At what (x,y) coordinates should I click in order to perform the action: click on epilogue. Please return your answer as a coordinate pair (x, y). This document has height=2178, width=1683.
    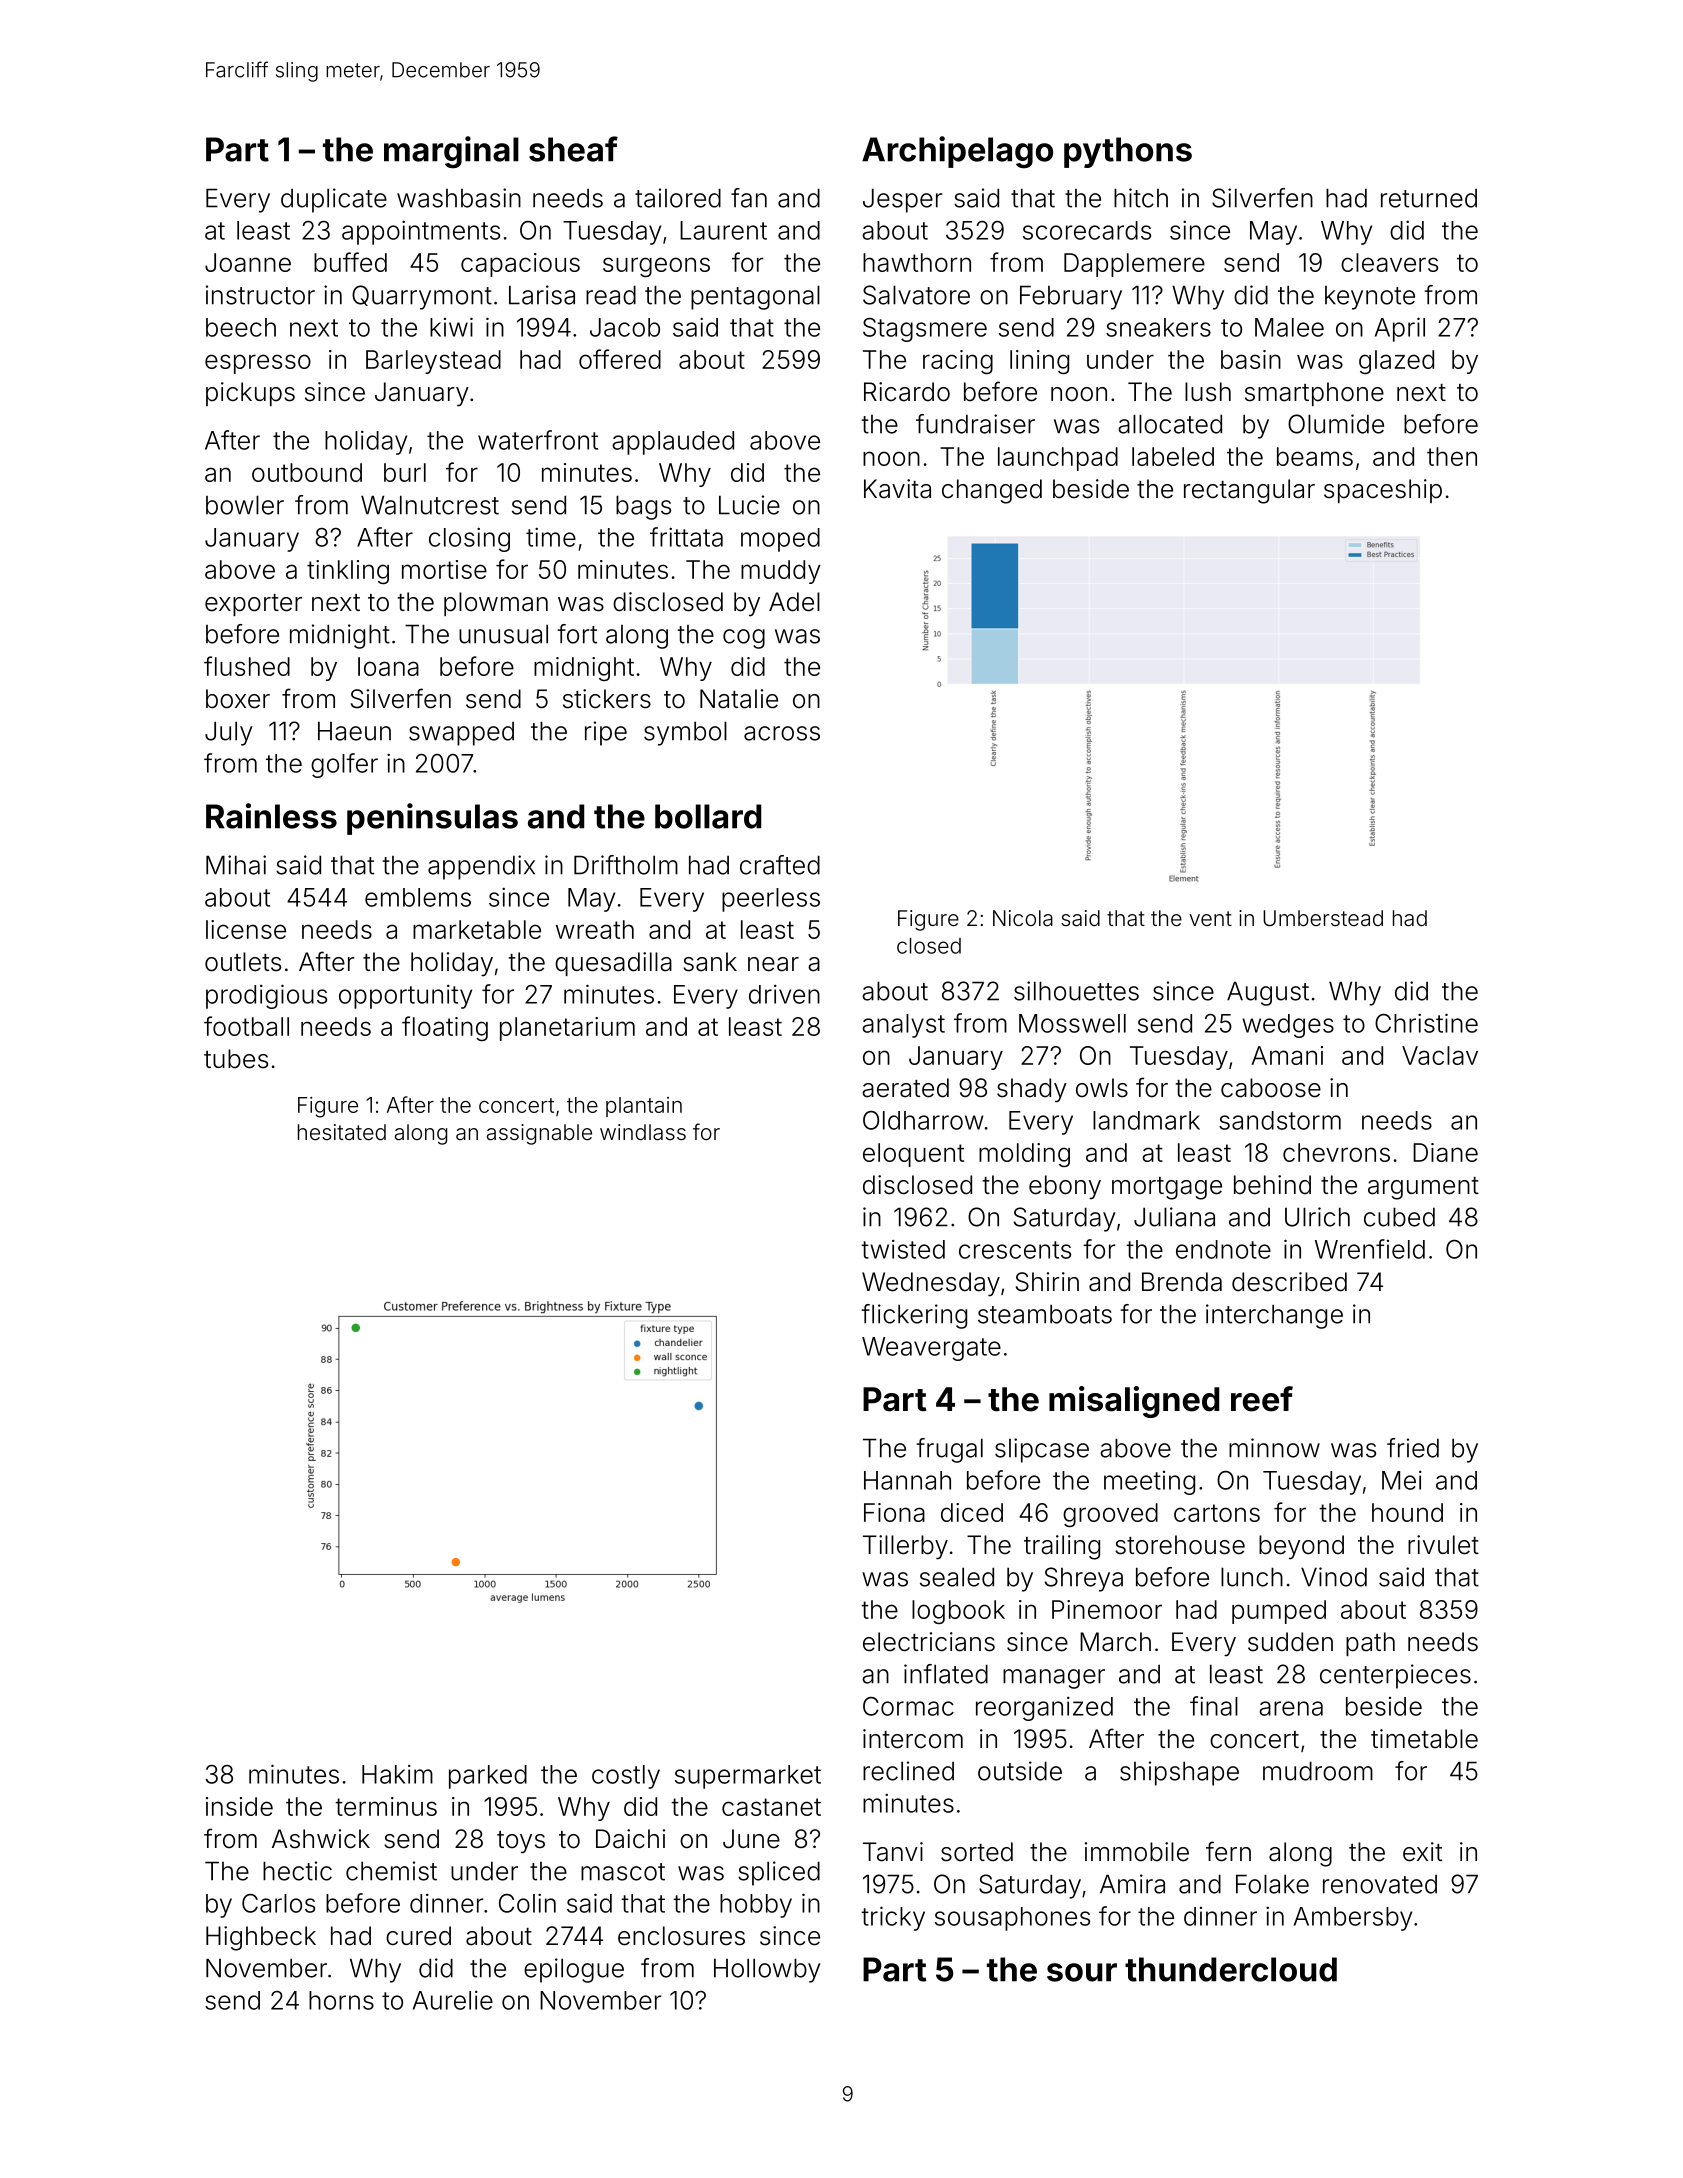
    Looking at the image, I should click on (574, 1970).
